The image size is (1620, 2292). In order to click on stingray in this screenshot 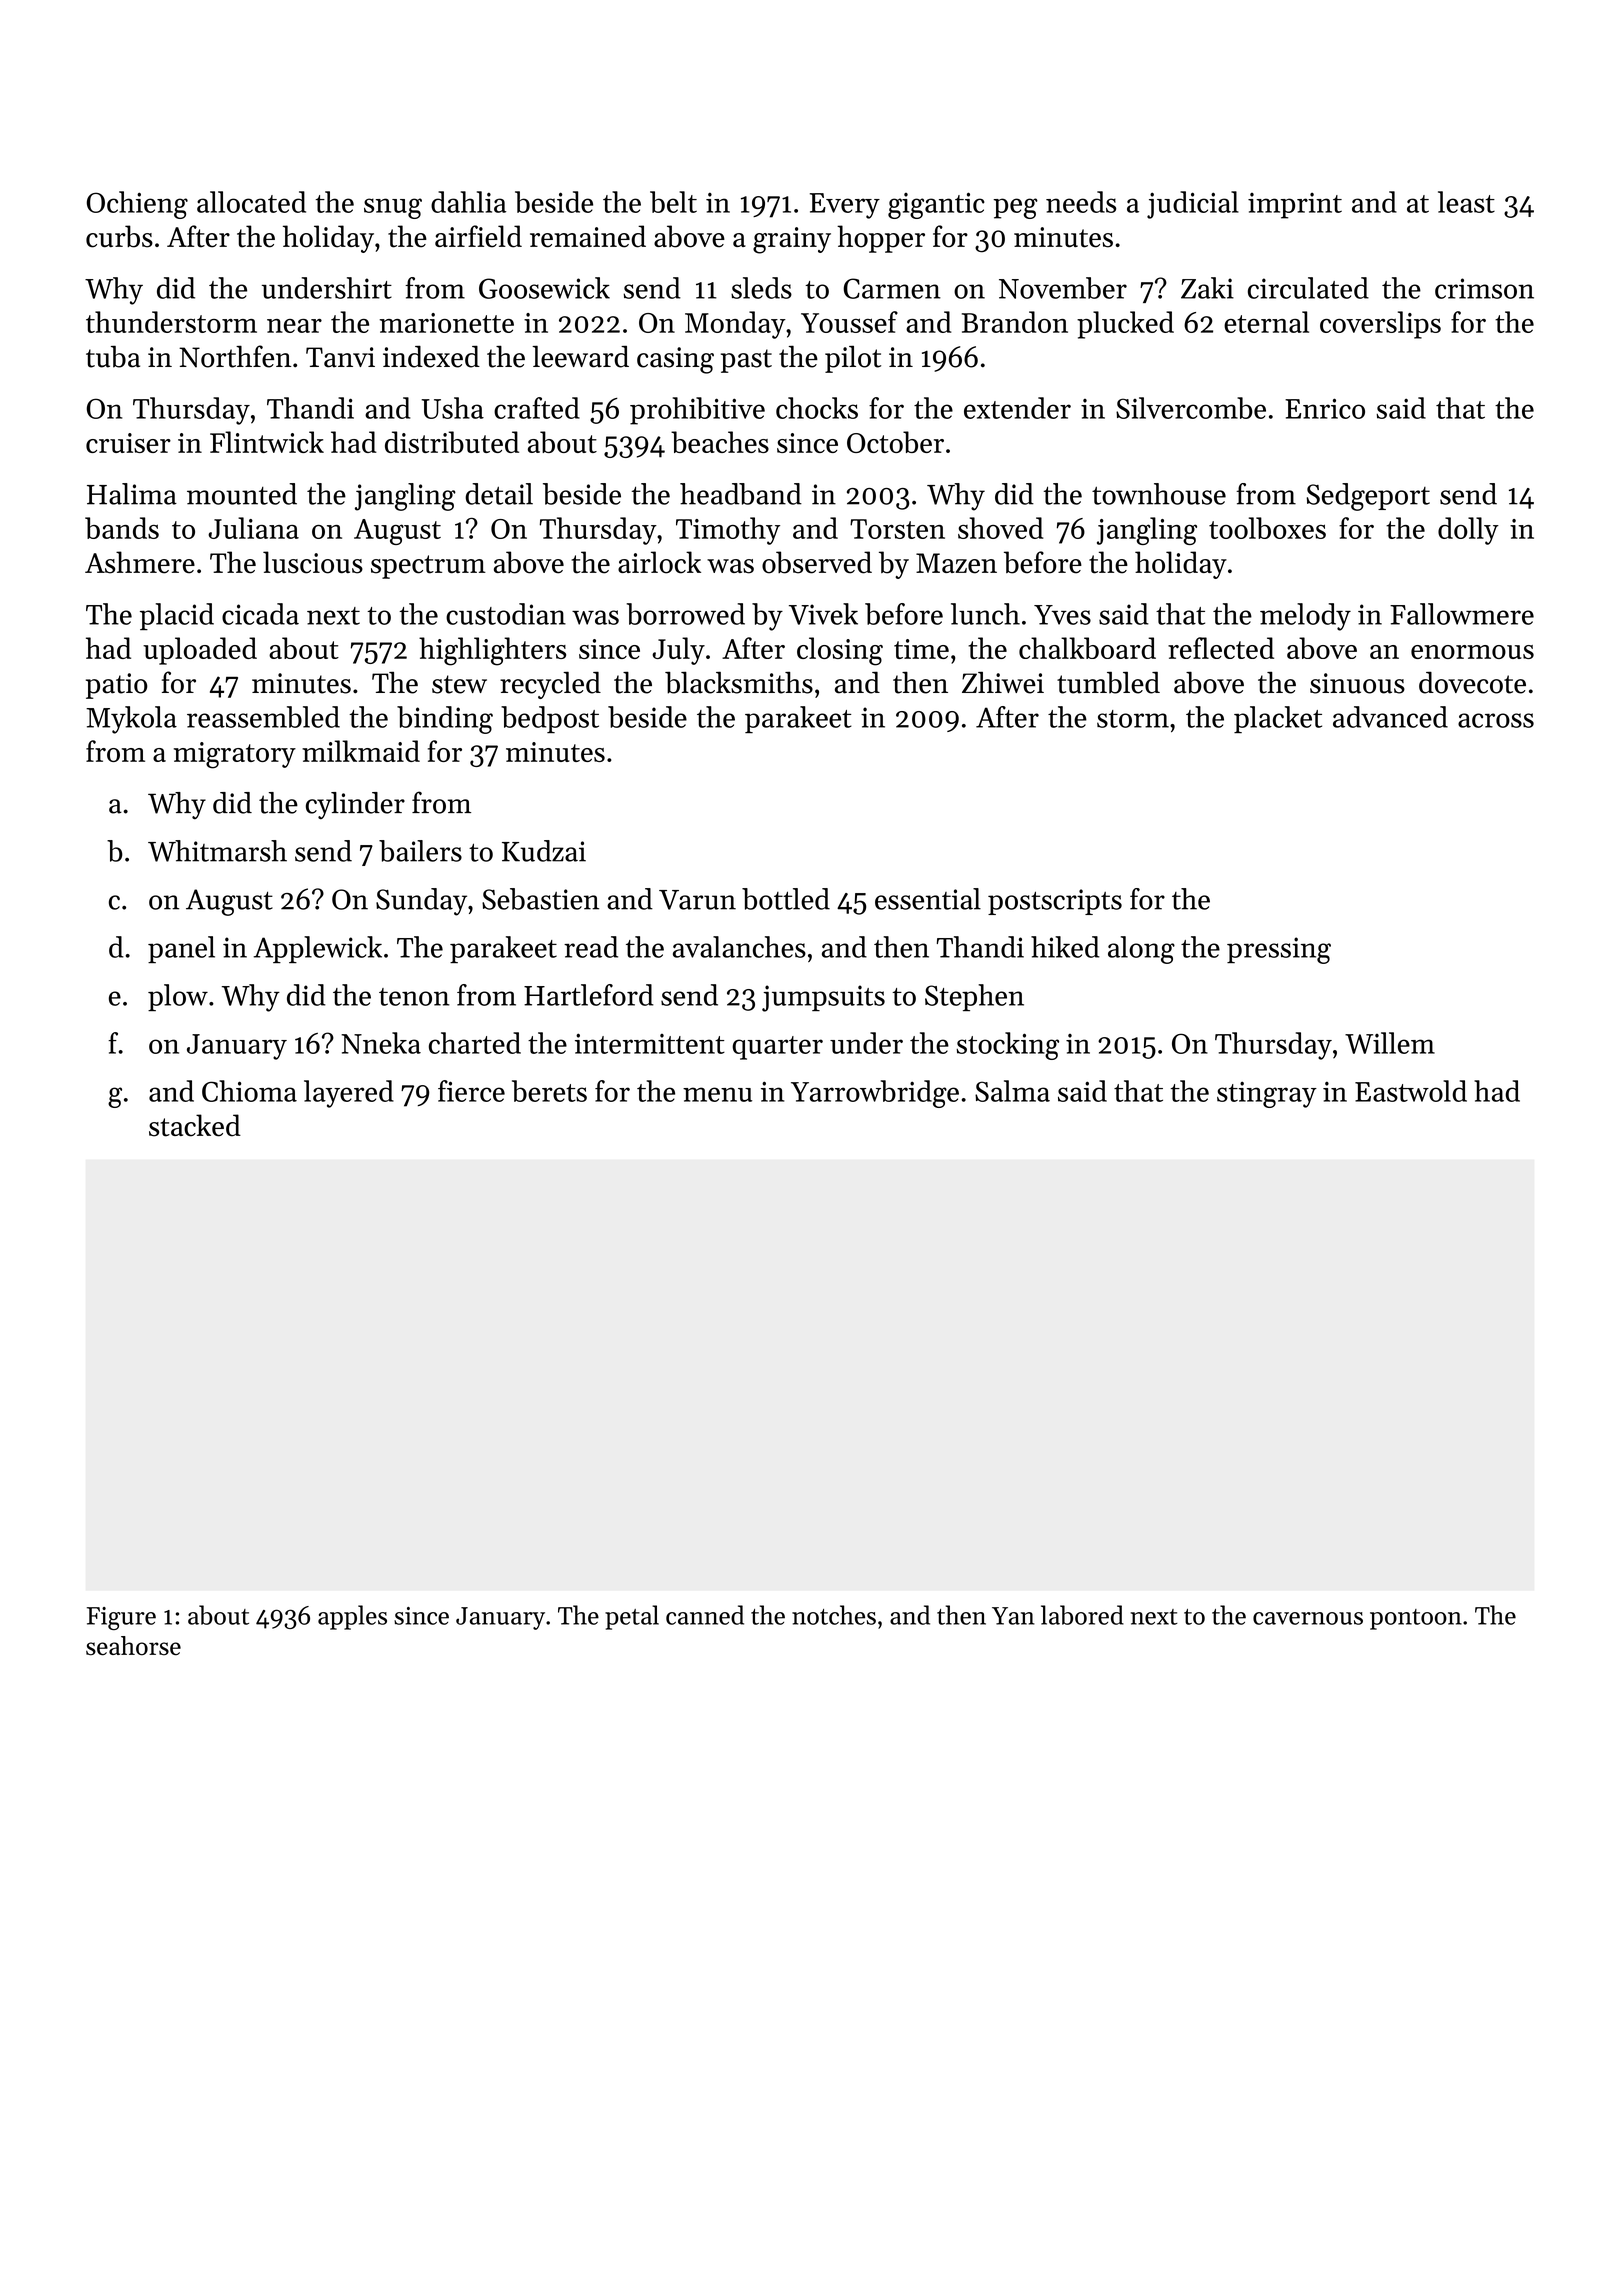, I will do `click(1267, 1094)`.
